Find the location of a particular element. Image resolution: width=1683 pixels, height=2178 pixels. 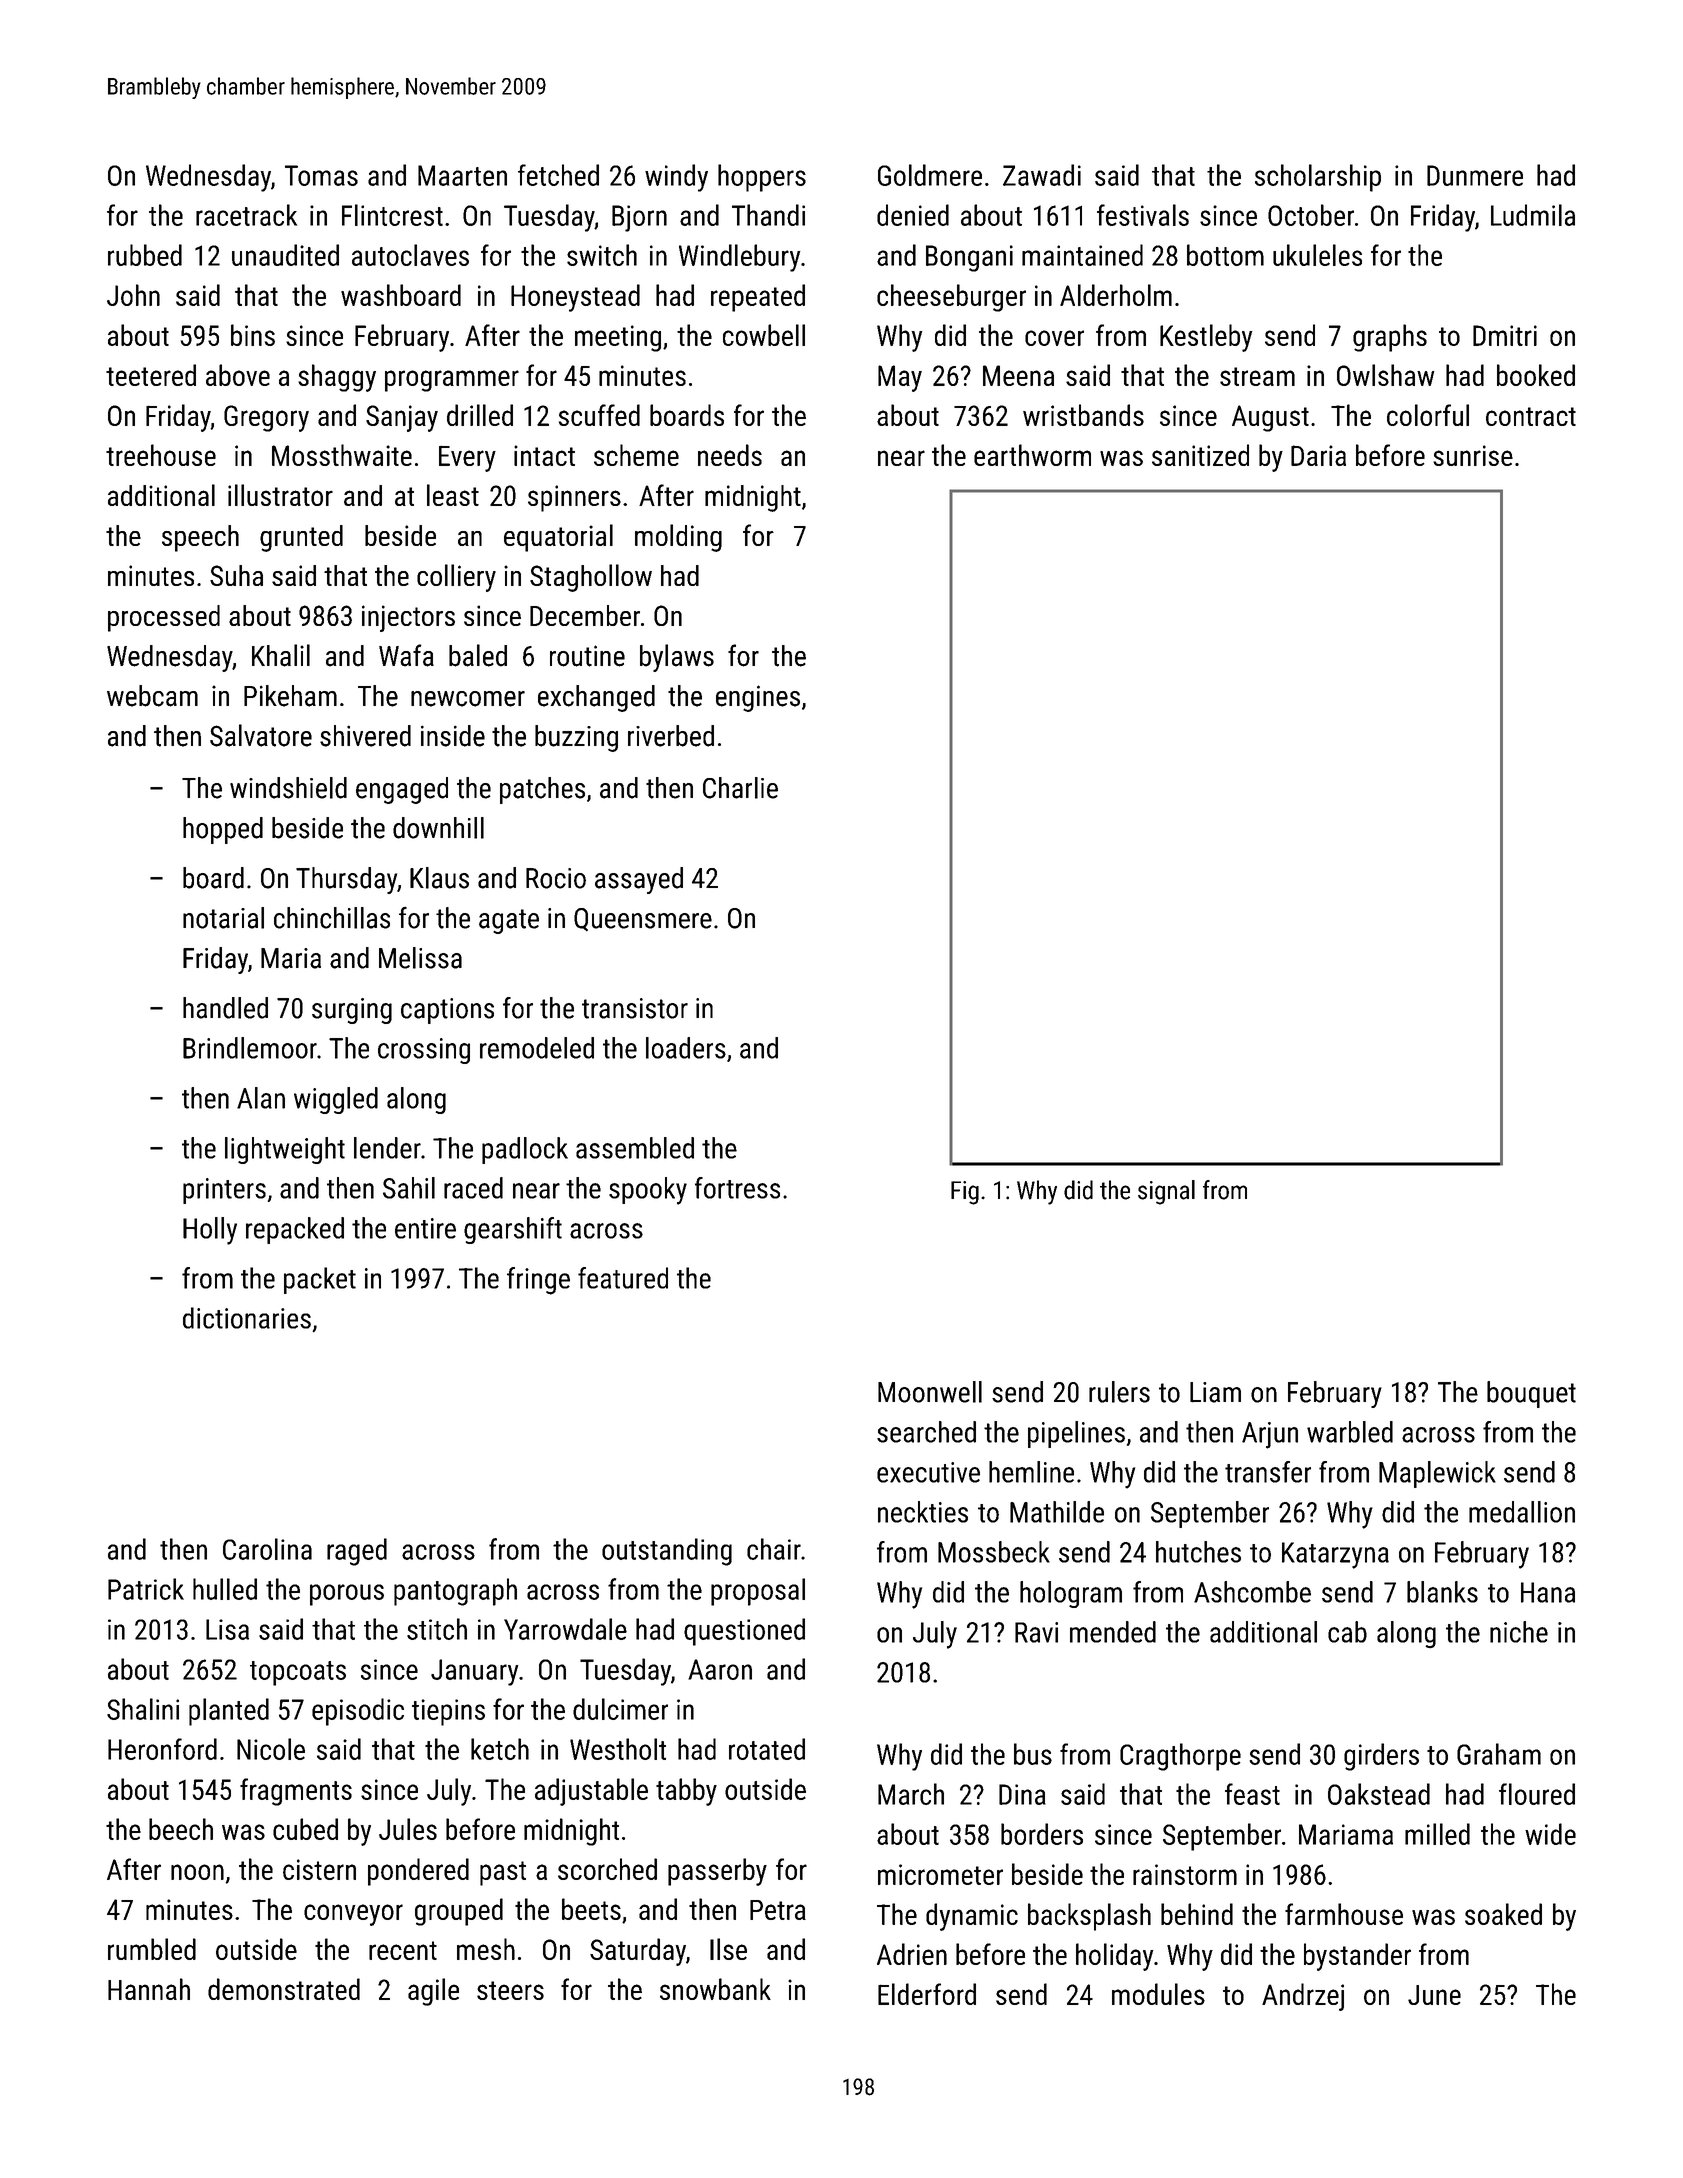

bottom is located at coordinates (1225, 255).
